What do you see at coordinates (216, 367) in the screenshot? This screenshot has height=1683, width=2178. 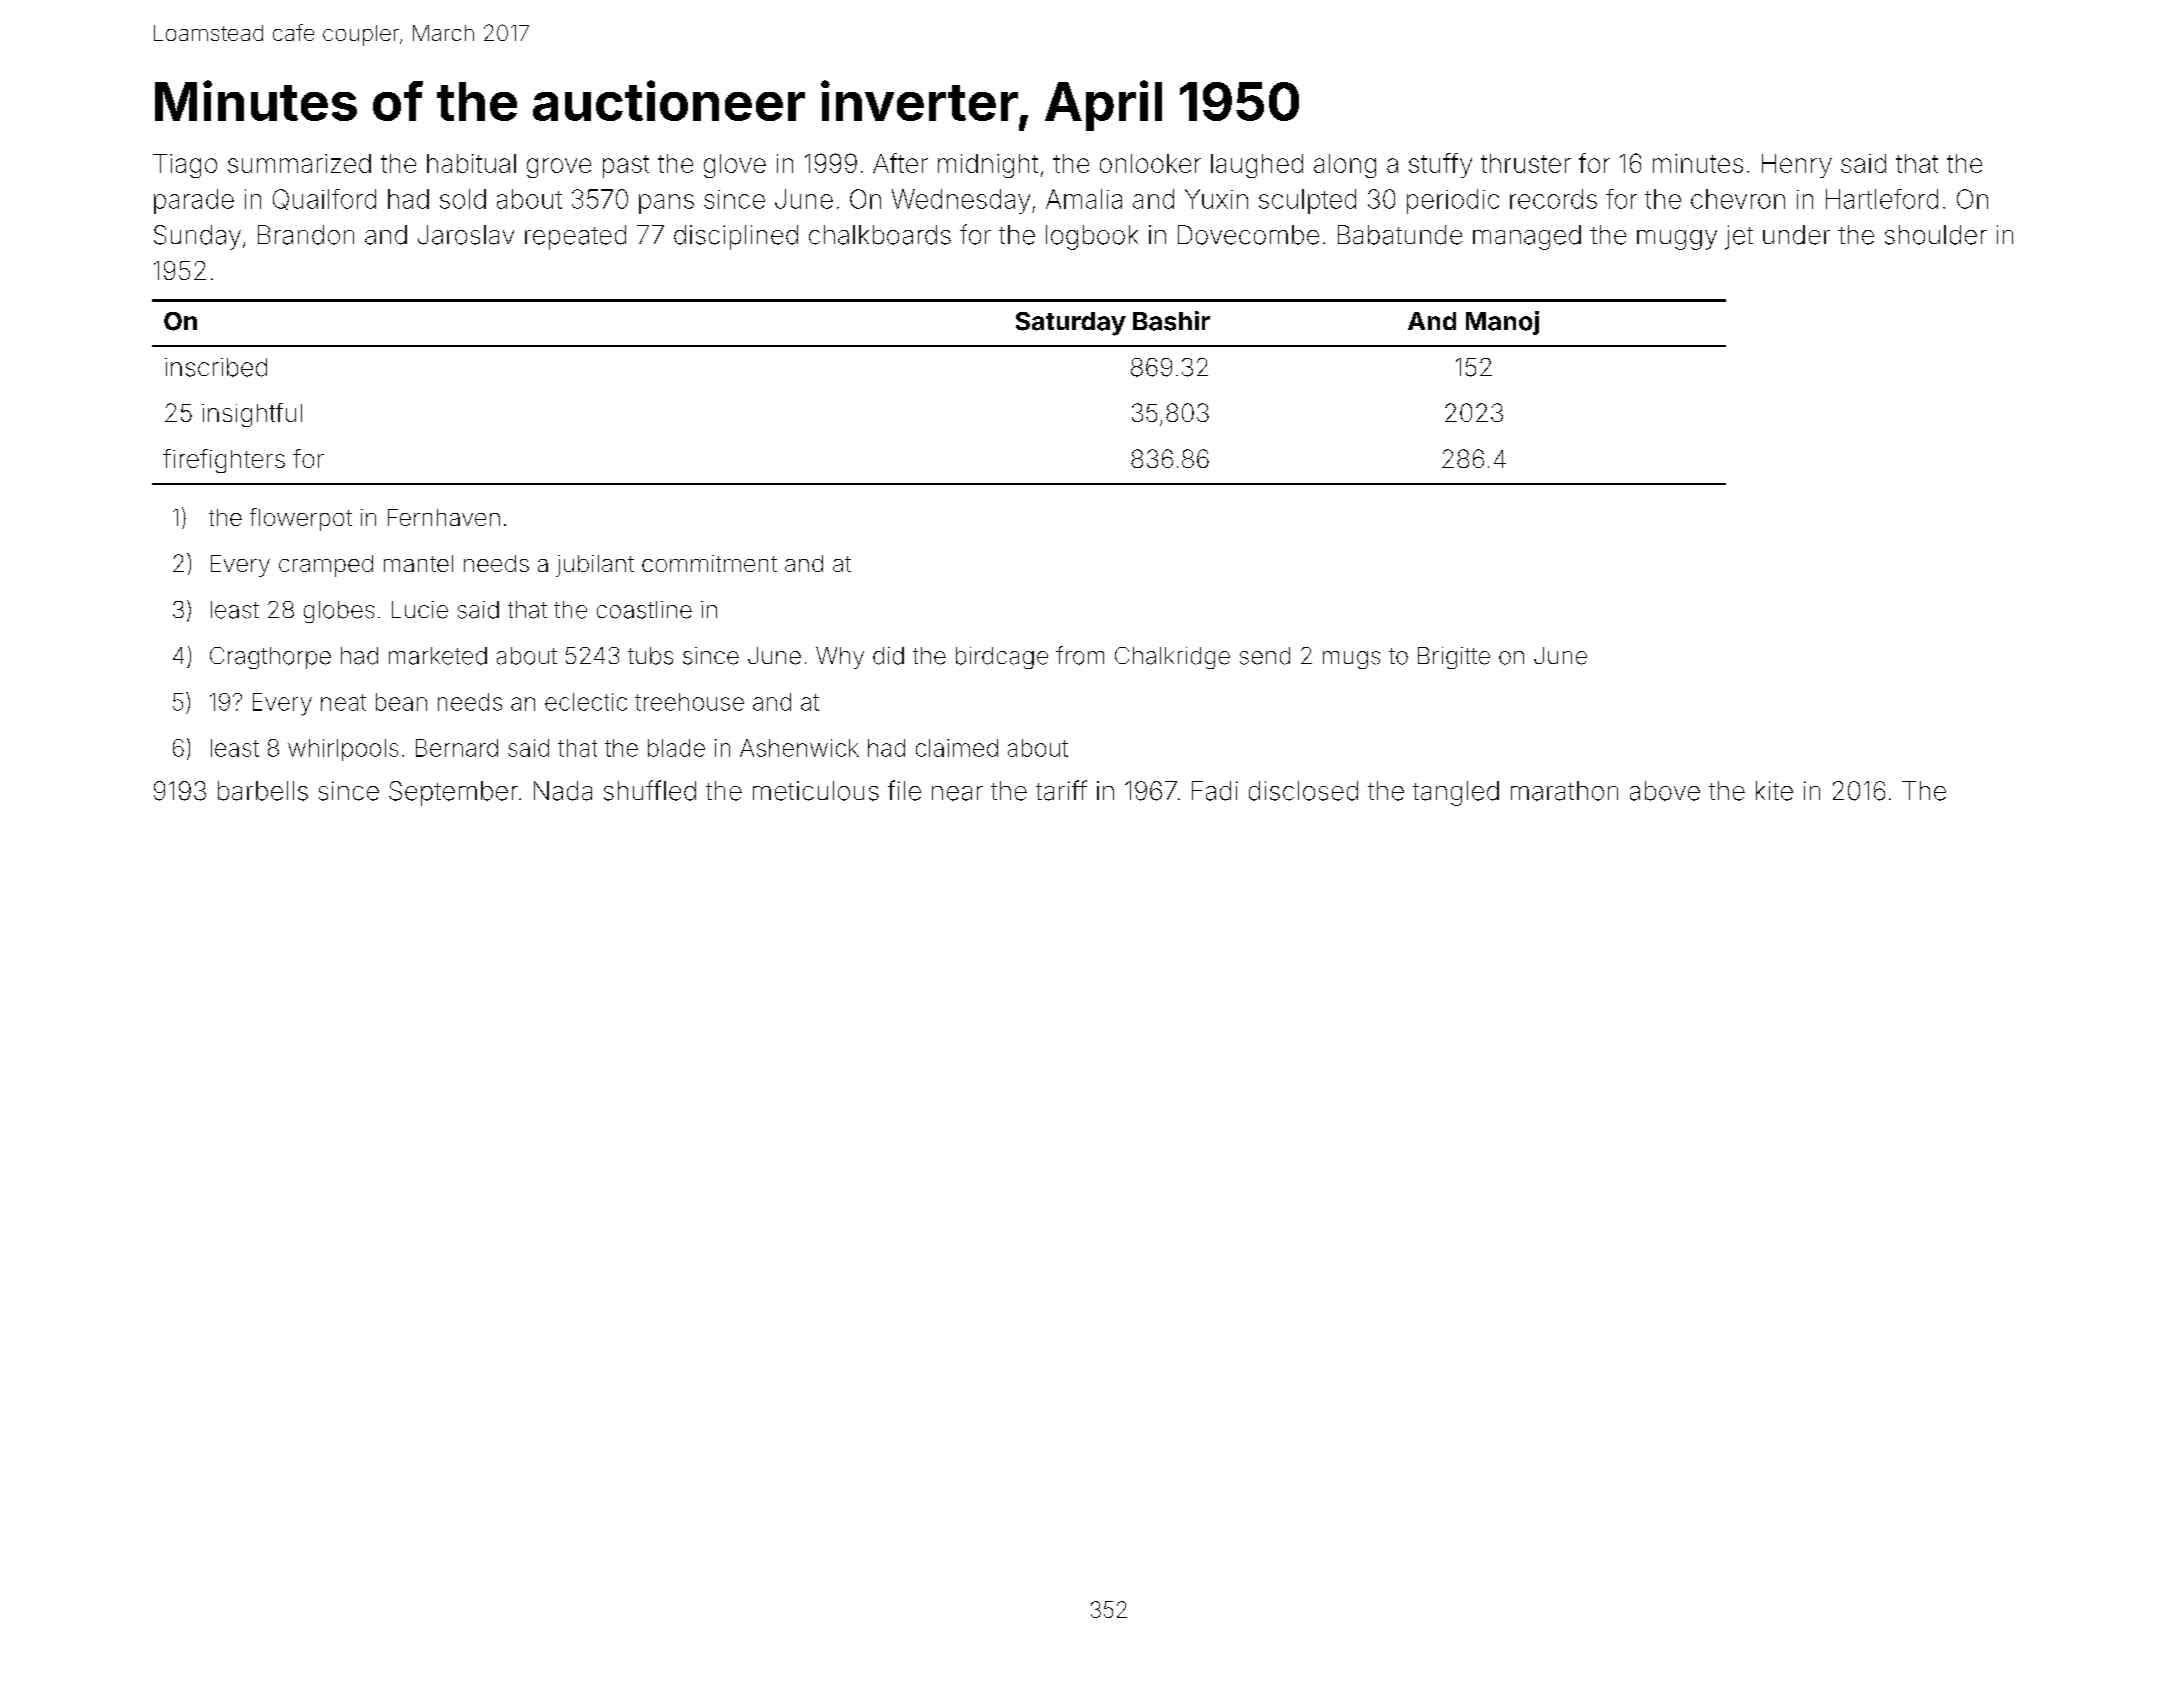 I see `inscribed` at bounding box center [216, 367].
